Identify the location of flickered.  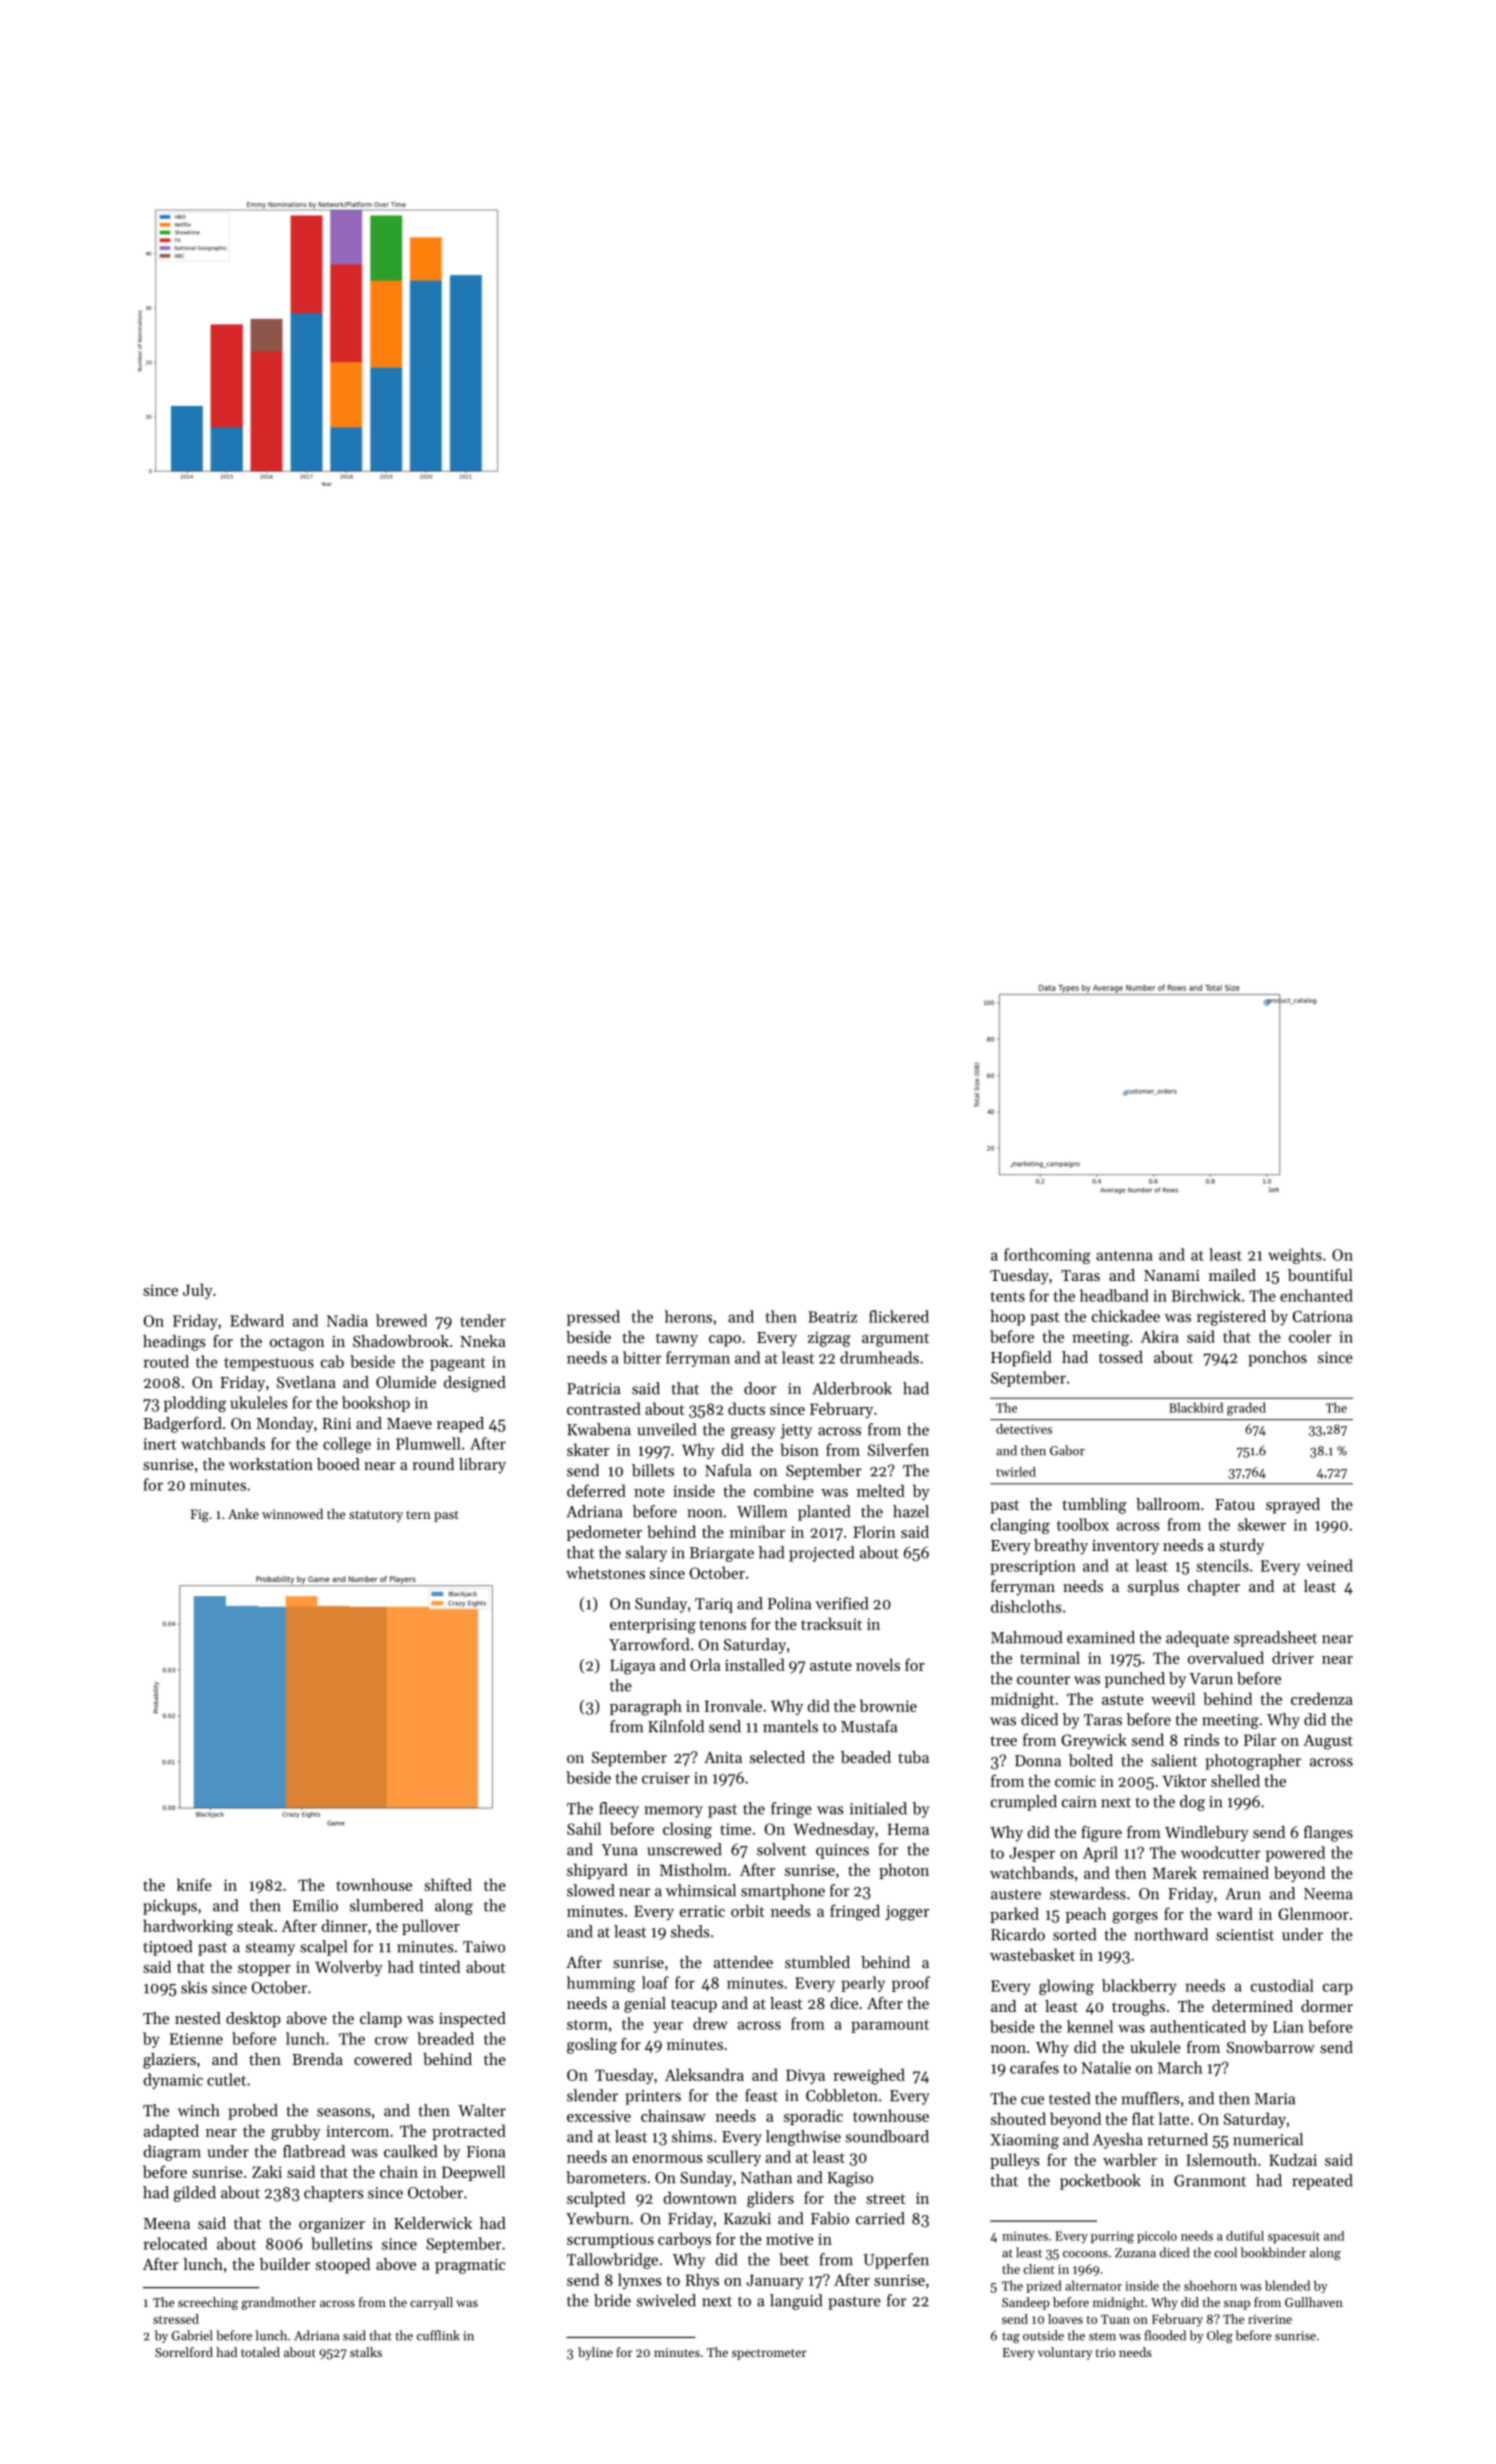
(899, 1316).
